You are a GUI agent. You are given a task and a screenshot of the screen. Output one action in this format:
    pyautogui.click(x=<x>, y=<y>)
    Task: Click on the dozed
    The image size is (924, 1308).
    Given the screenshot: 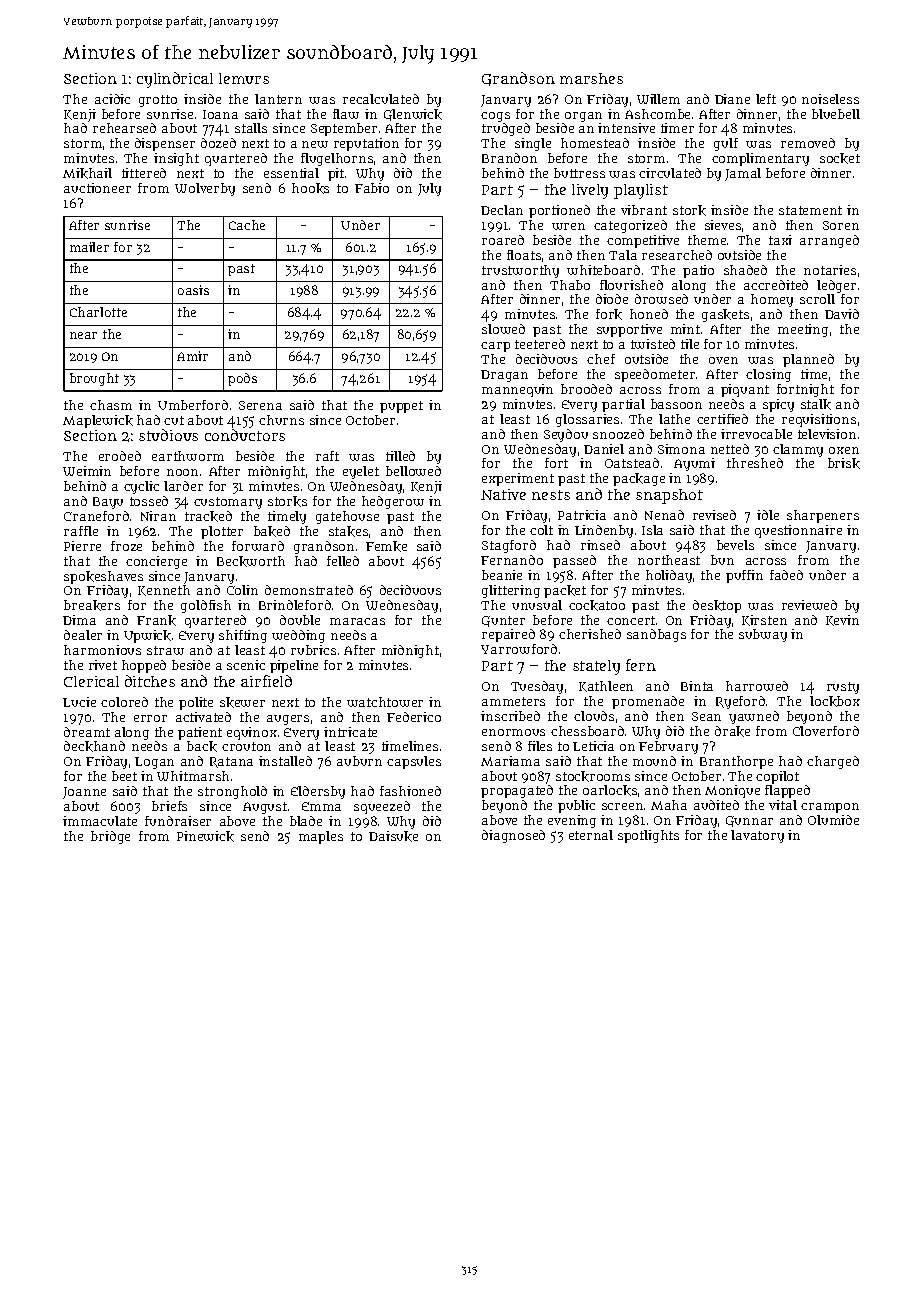 What is the action you would take?
    pyautogui.click(x=218, y=143)
